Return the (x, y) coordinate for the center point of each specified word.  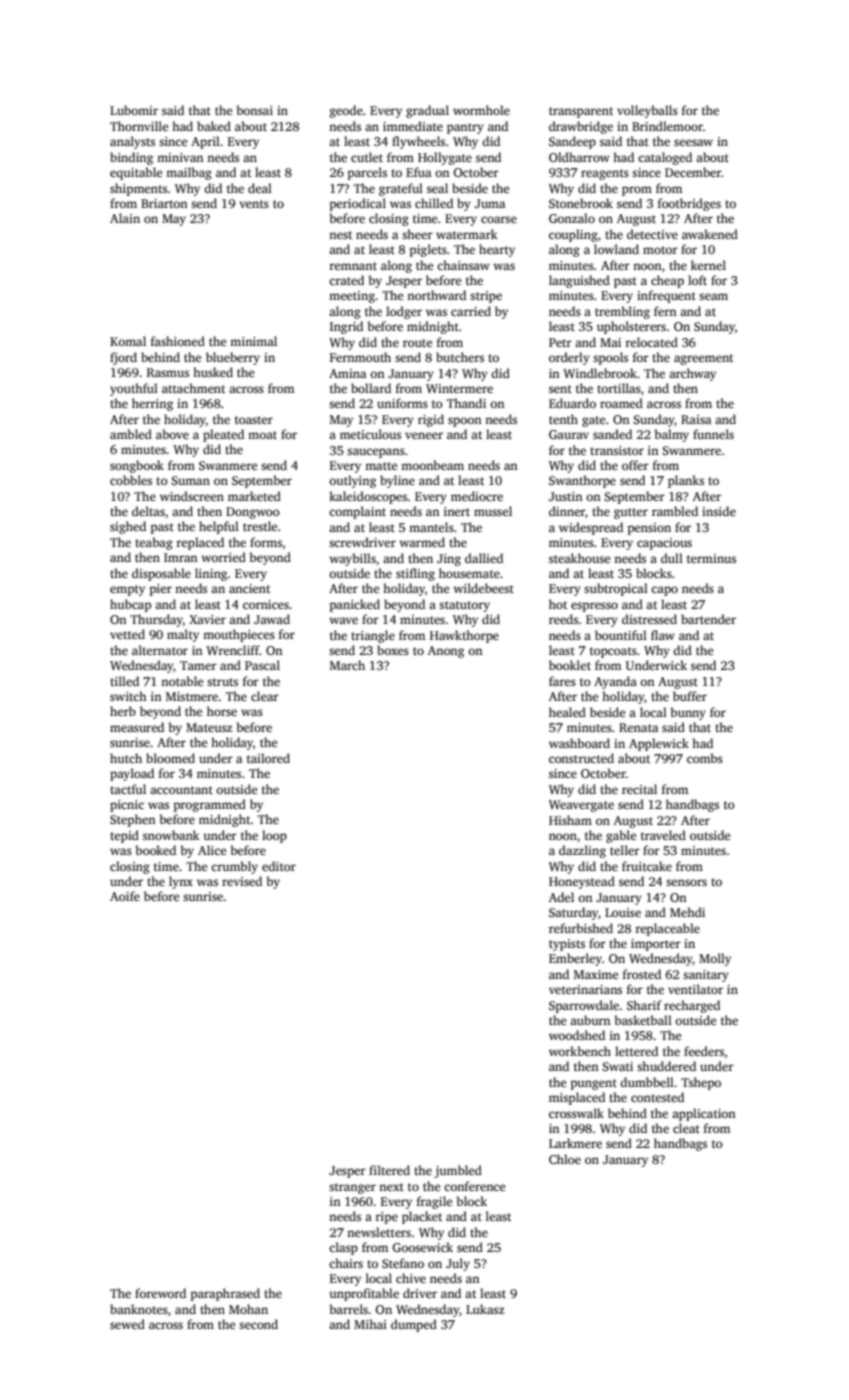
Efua (418, 172)
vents (254, 204)
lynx (181, 882)
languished (579, 281)
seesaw (693, 142)
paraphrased (225, 1294)
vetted (127, 634)
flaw (663, 635)
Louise (623, 912)
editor (279, 866)
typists (567, 945)
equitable (136, 173)
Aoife (125, 896)
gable (621, 836)
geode (346, 111)
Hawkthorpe (464, 636)
